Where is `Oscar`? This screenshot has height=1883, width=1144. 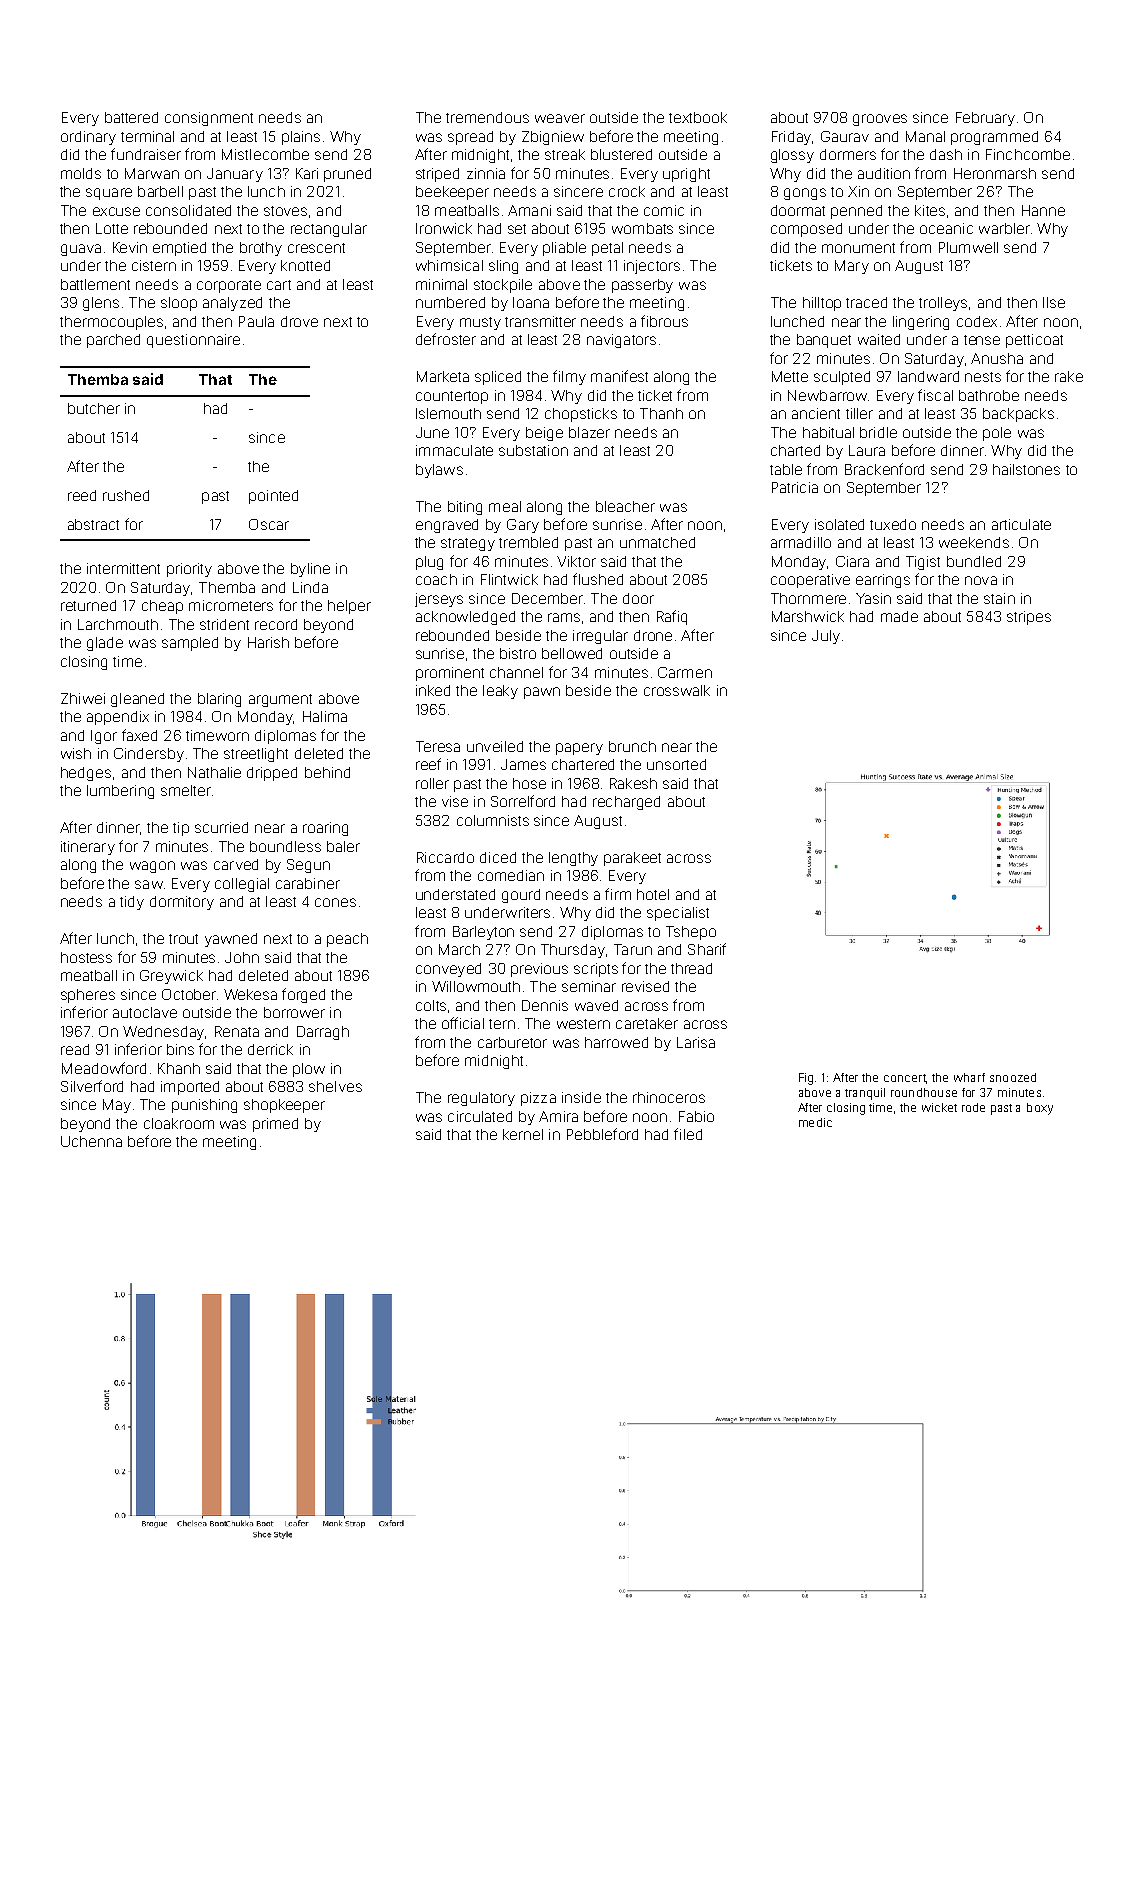 Oscar is located at coordinates (269, 524).
